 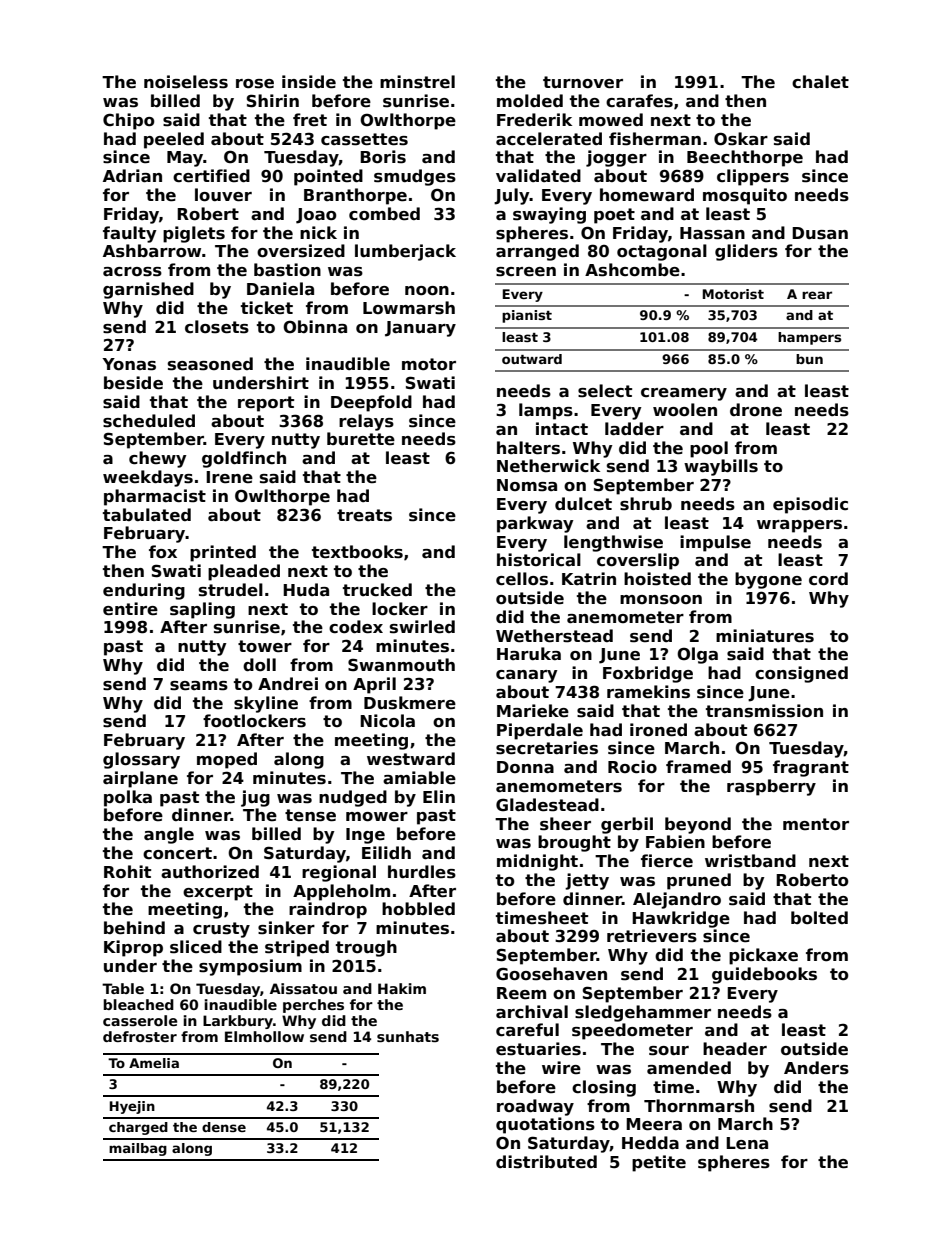 I want to click on codex, so click(x=356, y=627).
